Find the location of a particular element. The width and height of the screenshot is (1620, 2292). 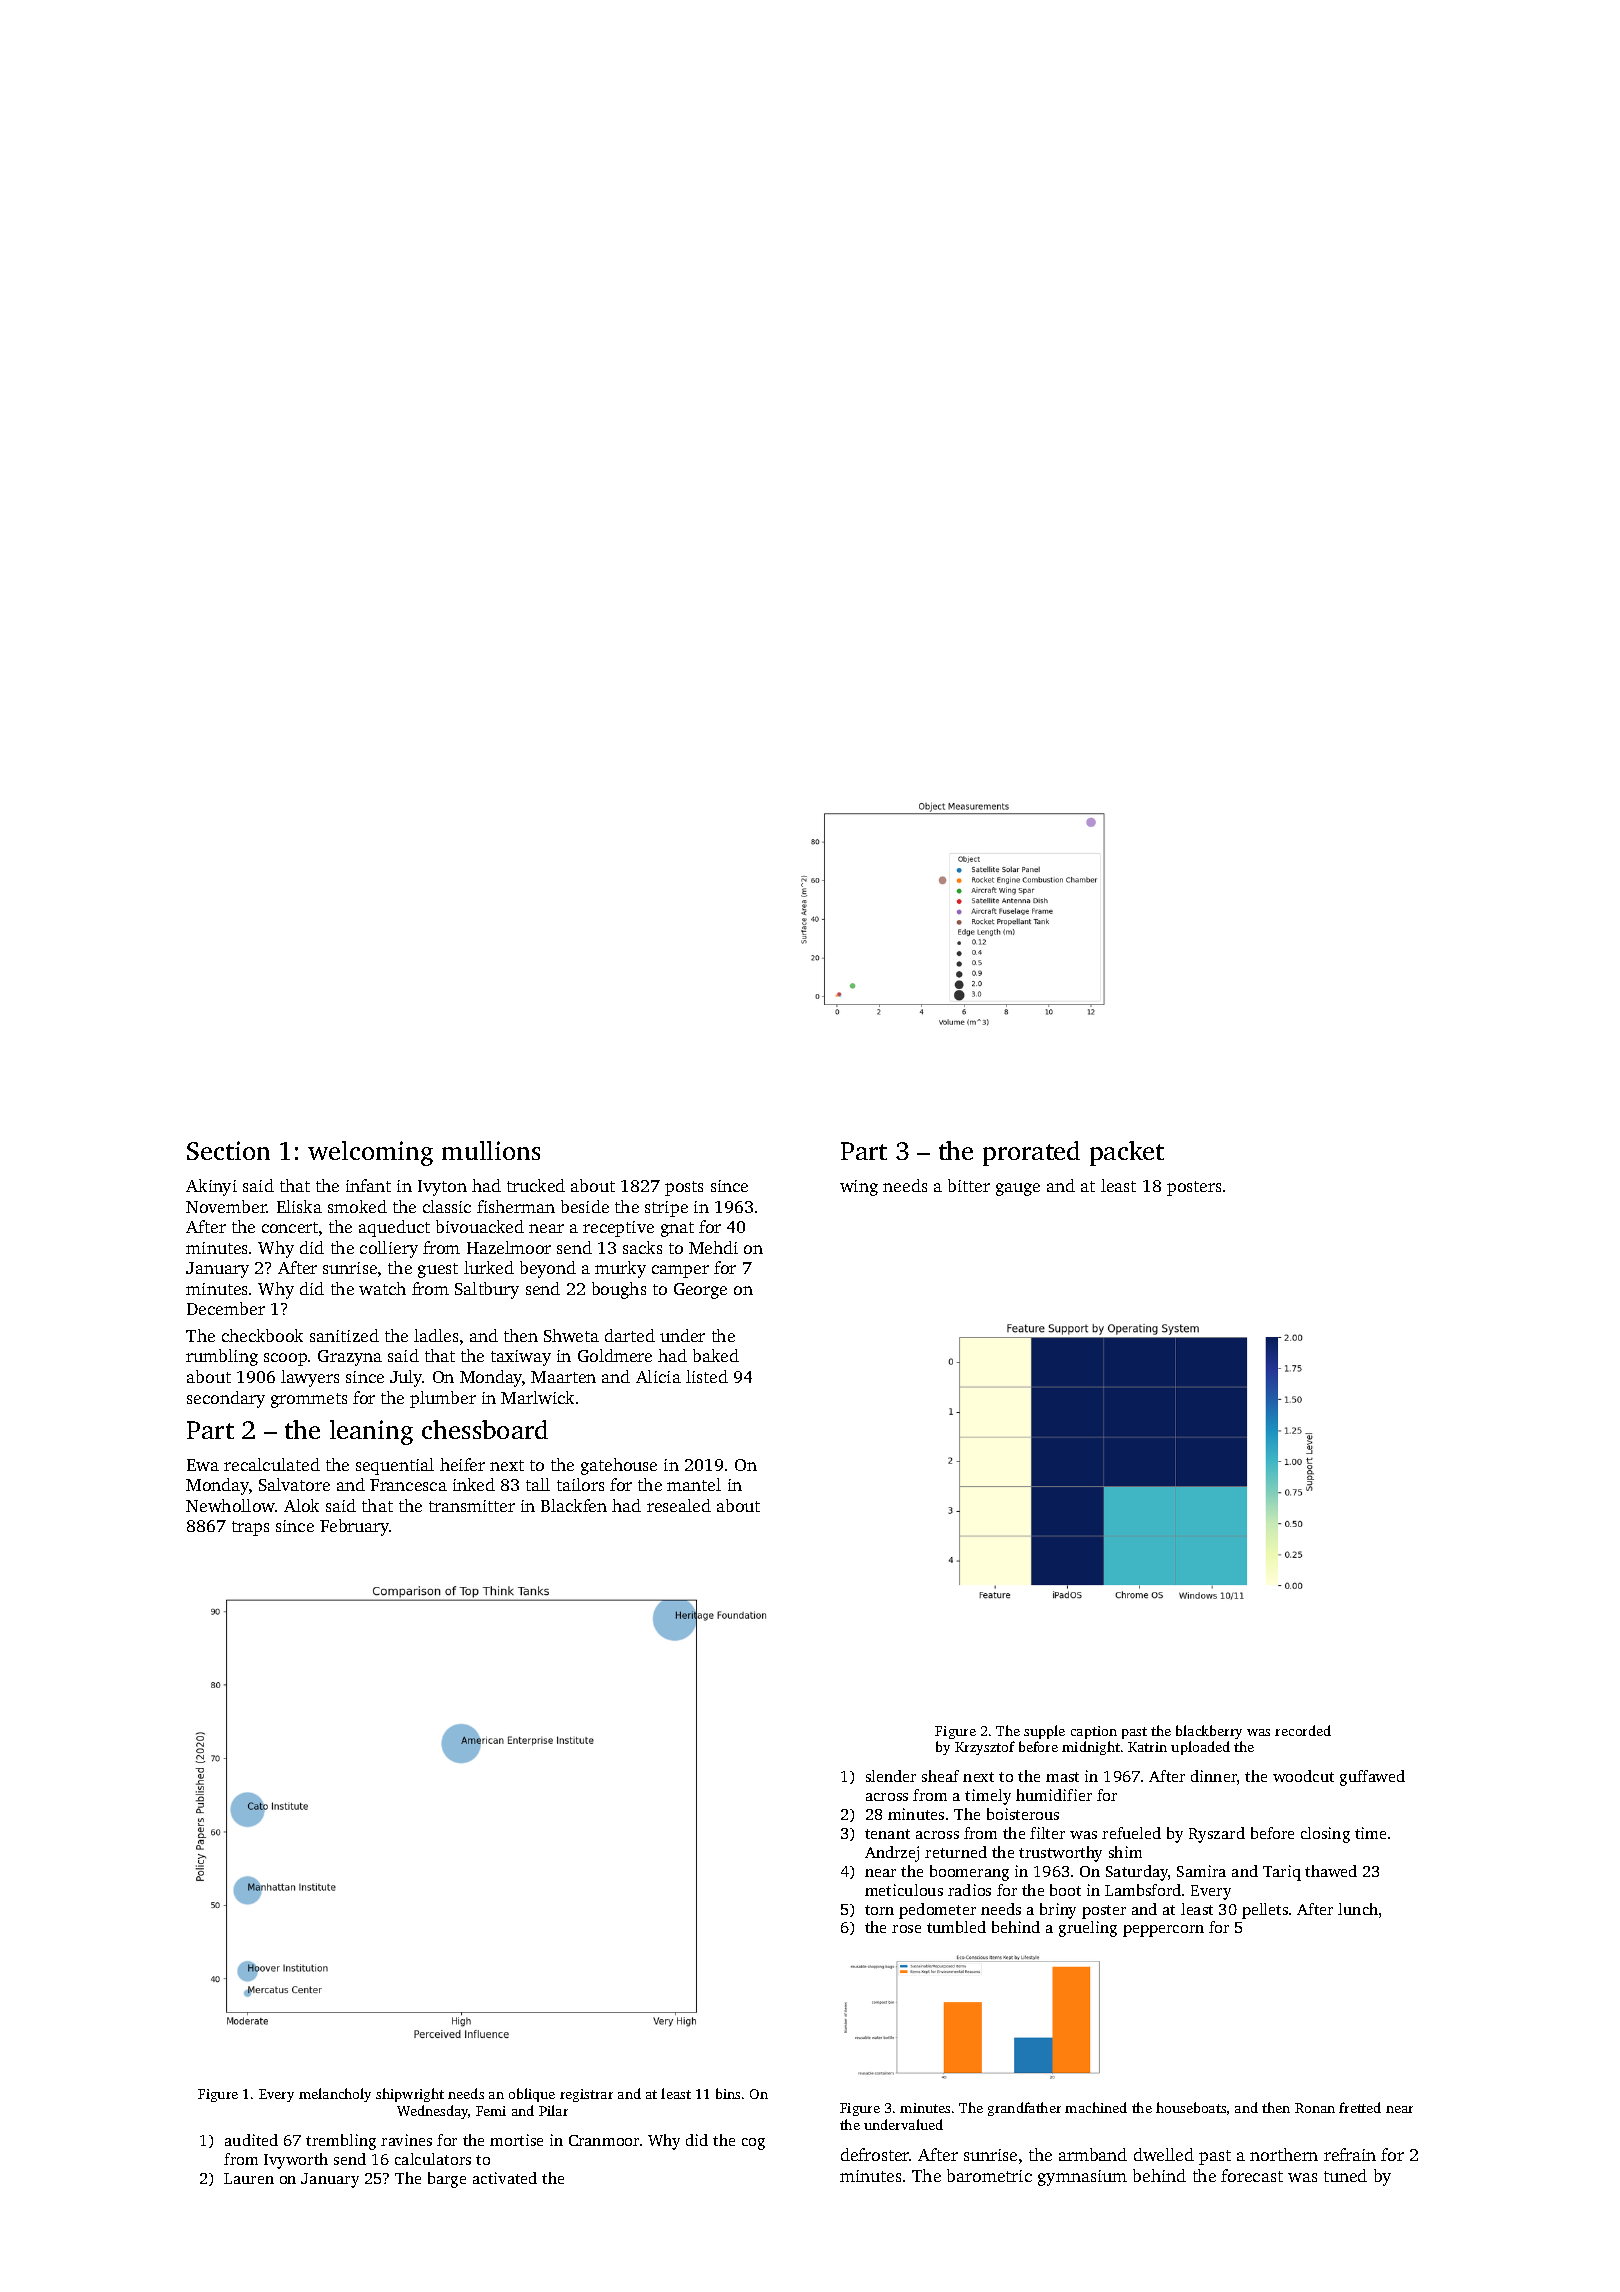

torn is located at coordinates (879, 1910).
